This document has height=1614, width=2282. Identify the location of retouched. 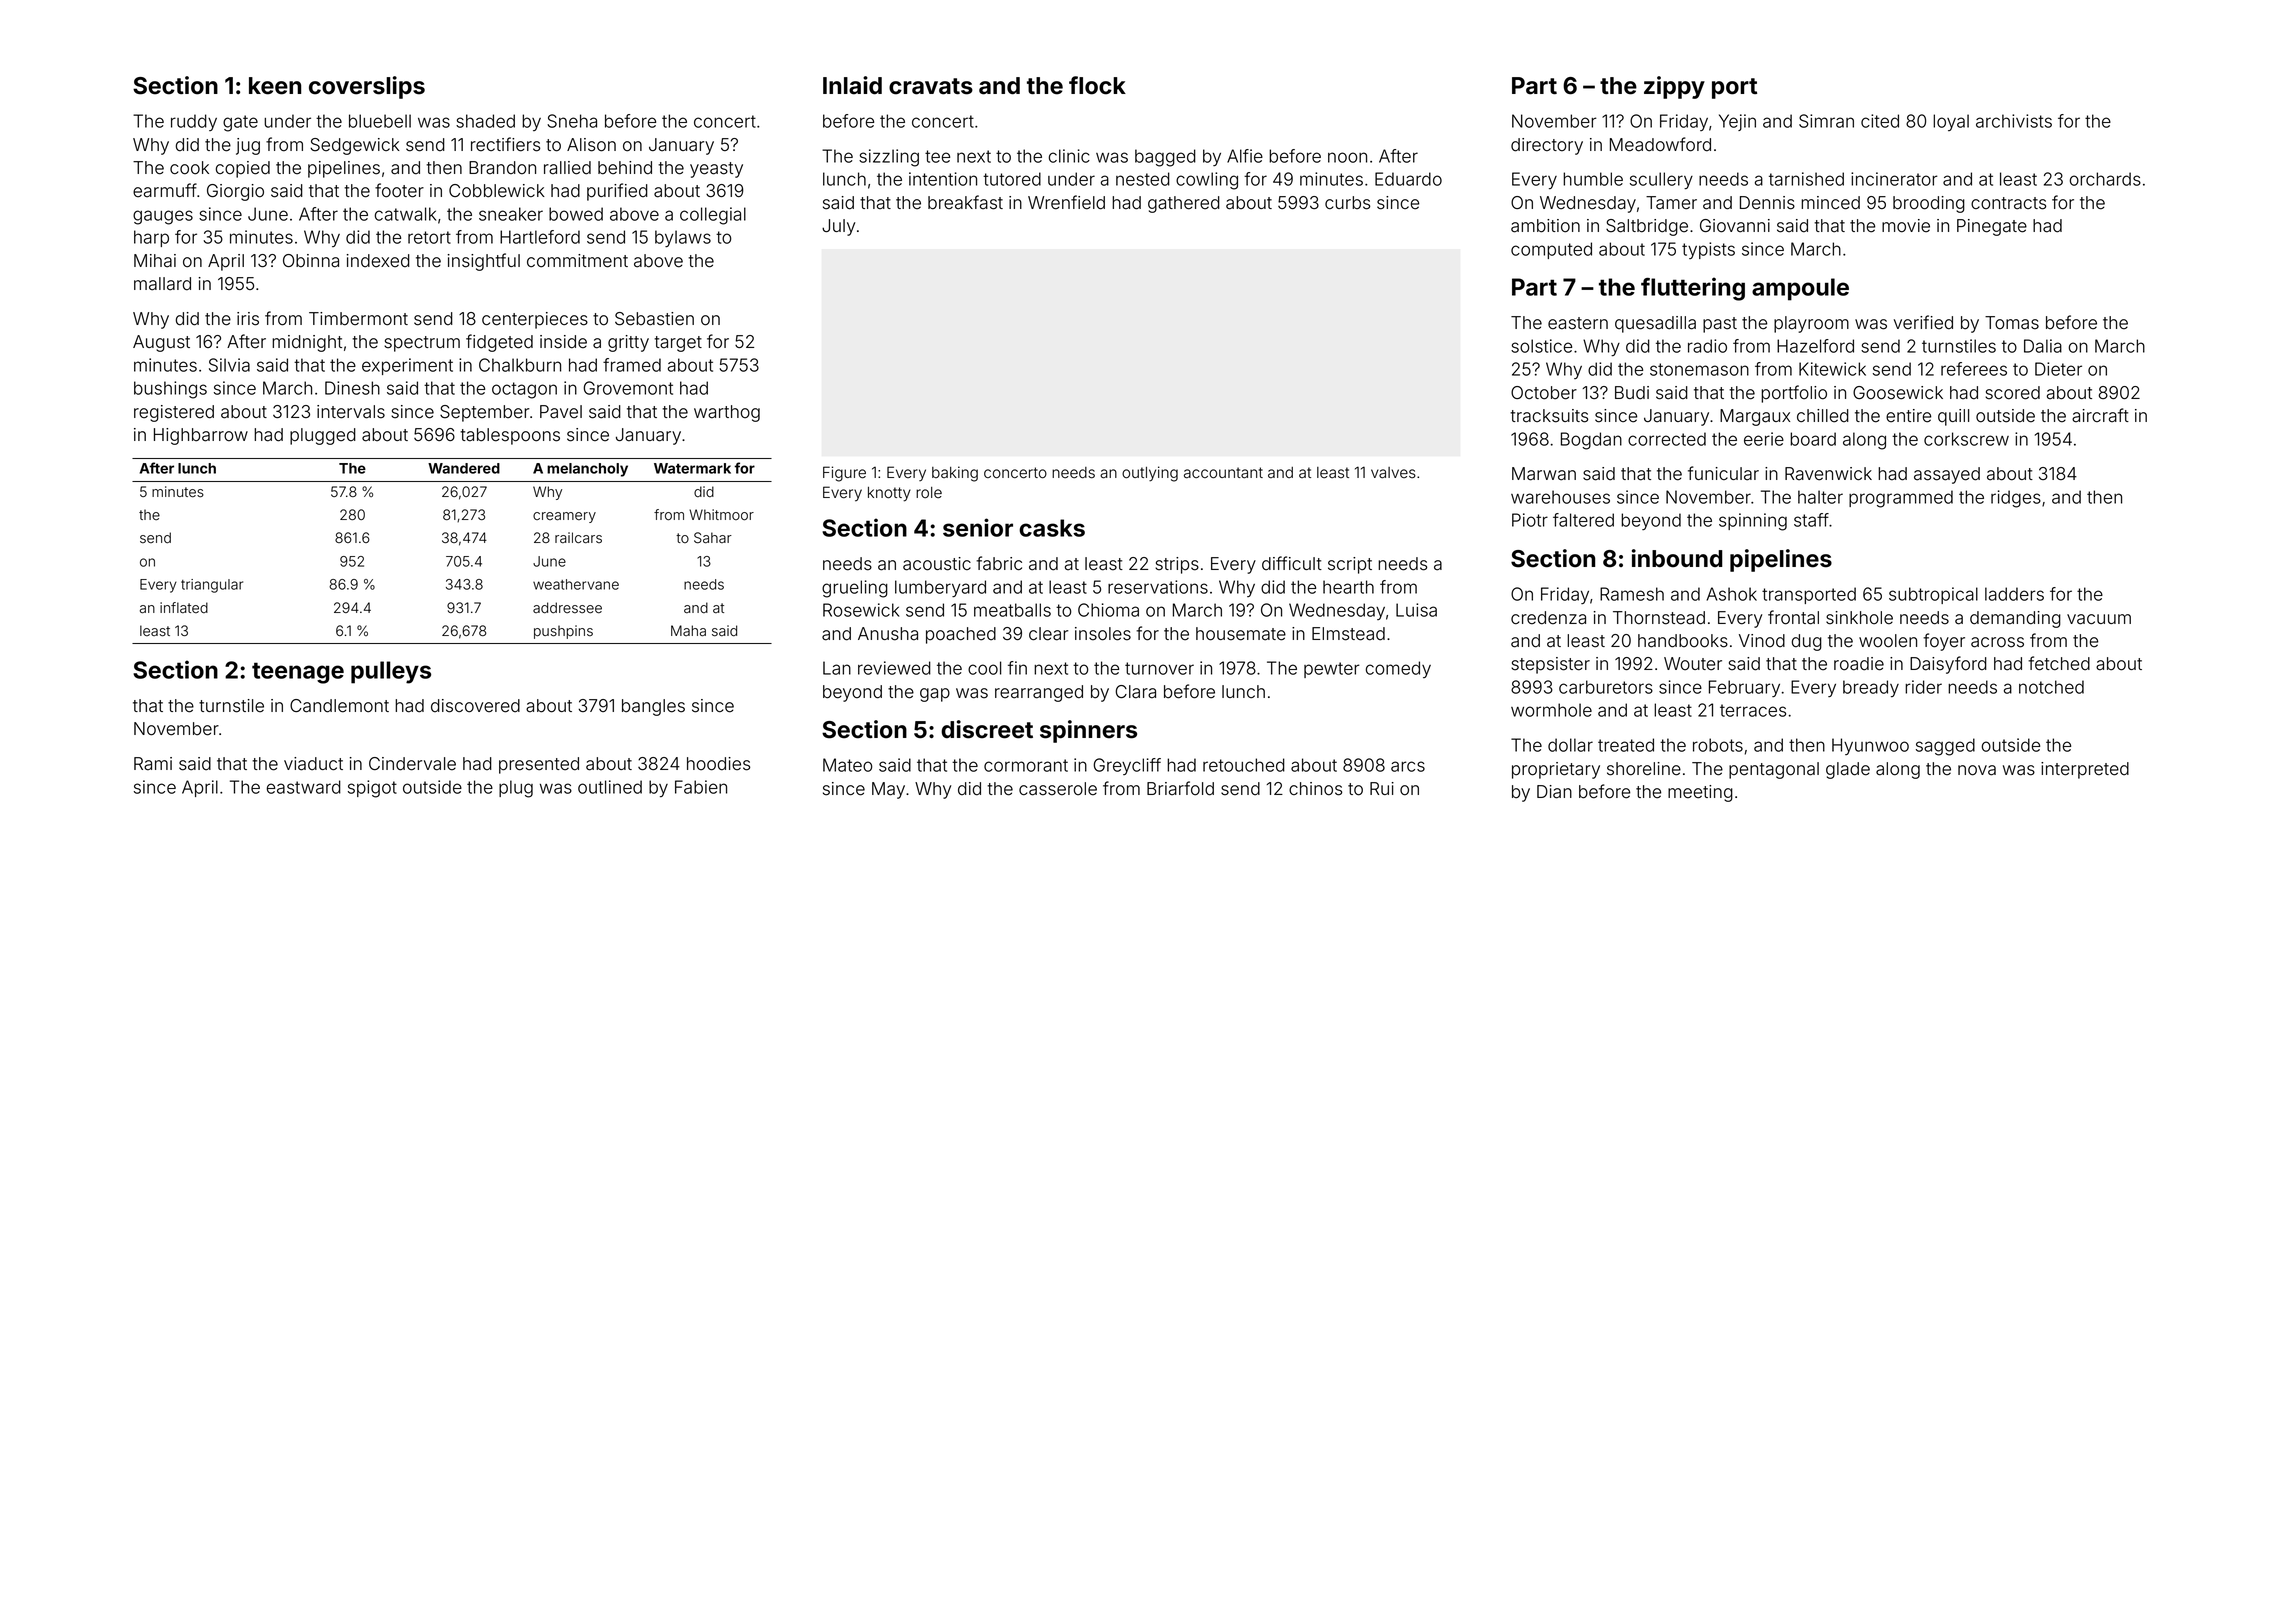
(1244, 765).
